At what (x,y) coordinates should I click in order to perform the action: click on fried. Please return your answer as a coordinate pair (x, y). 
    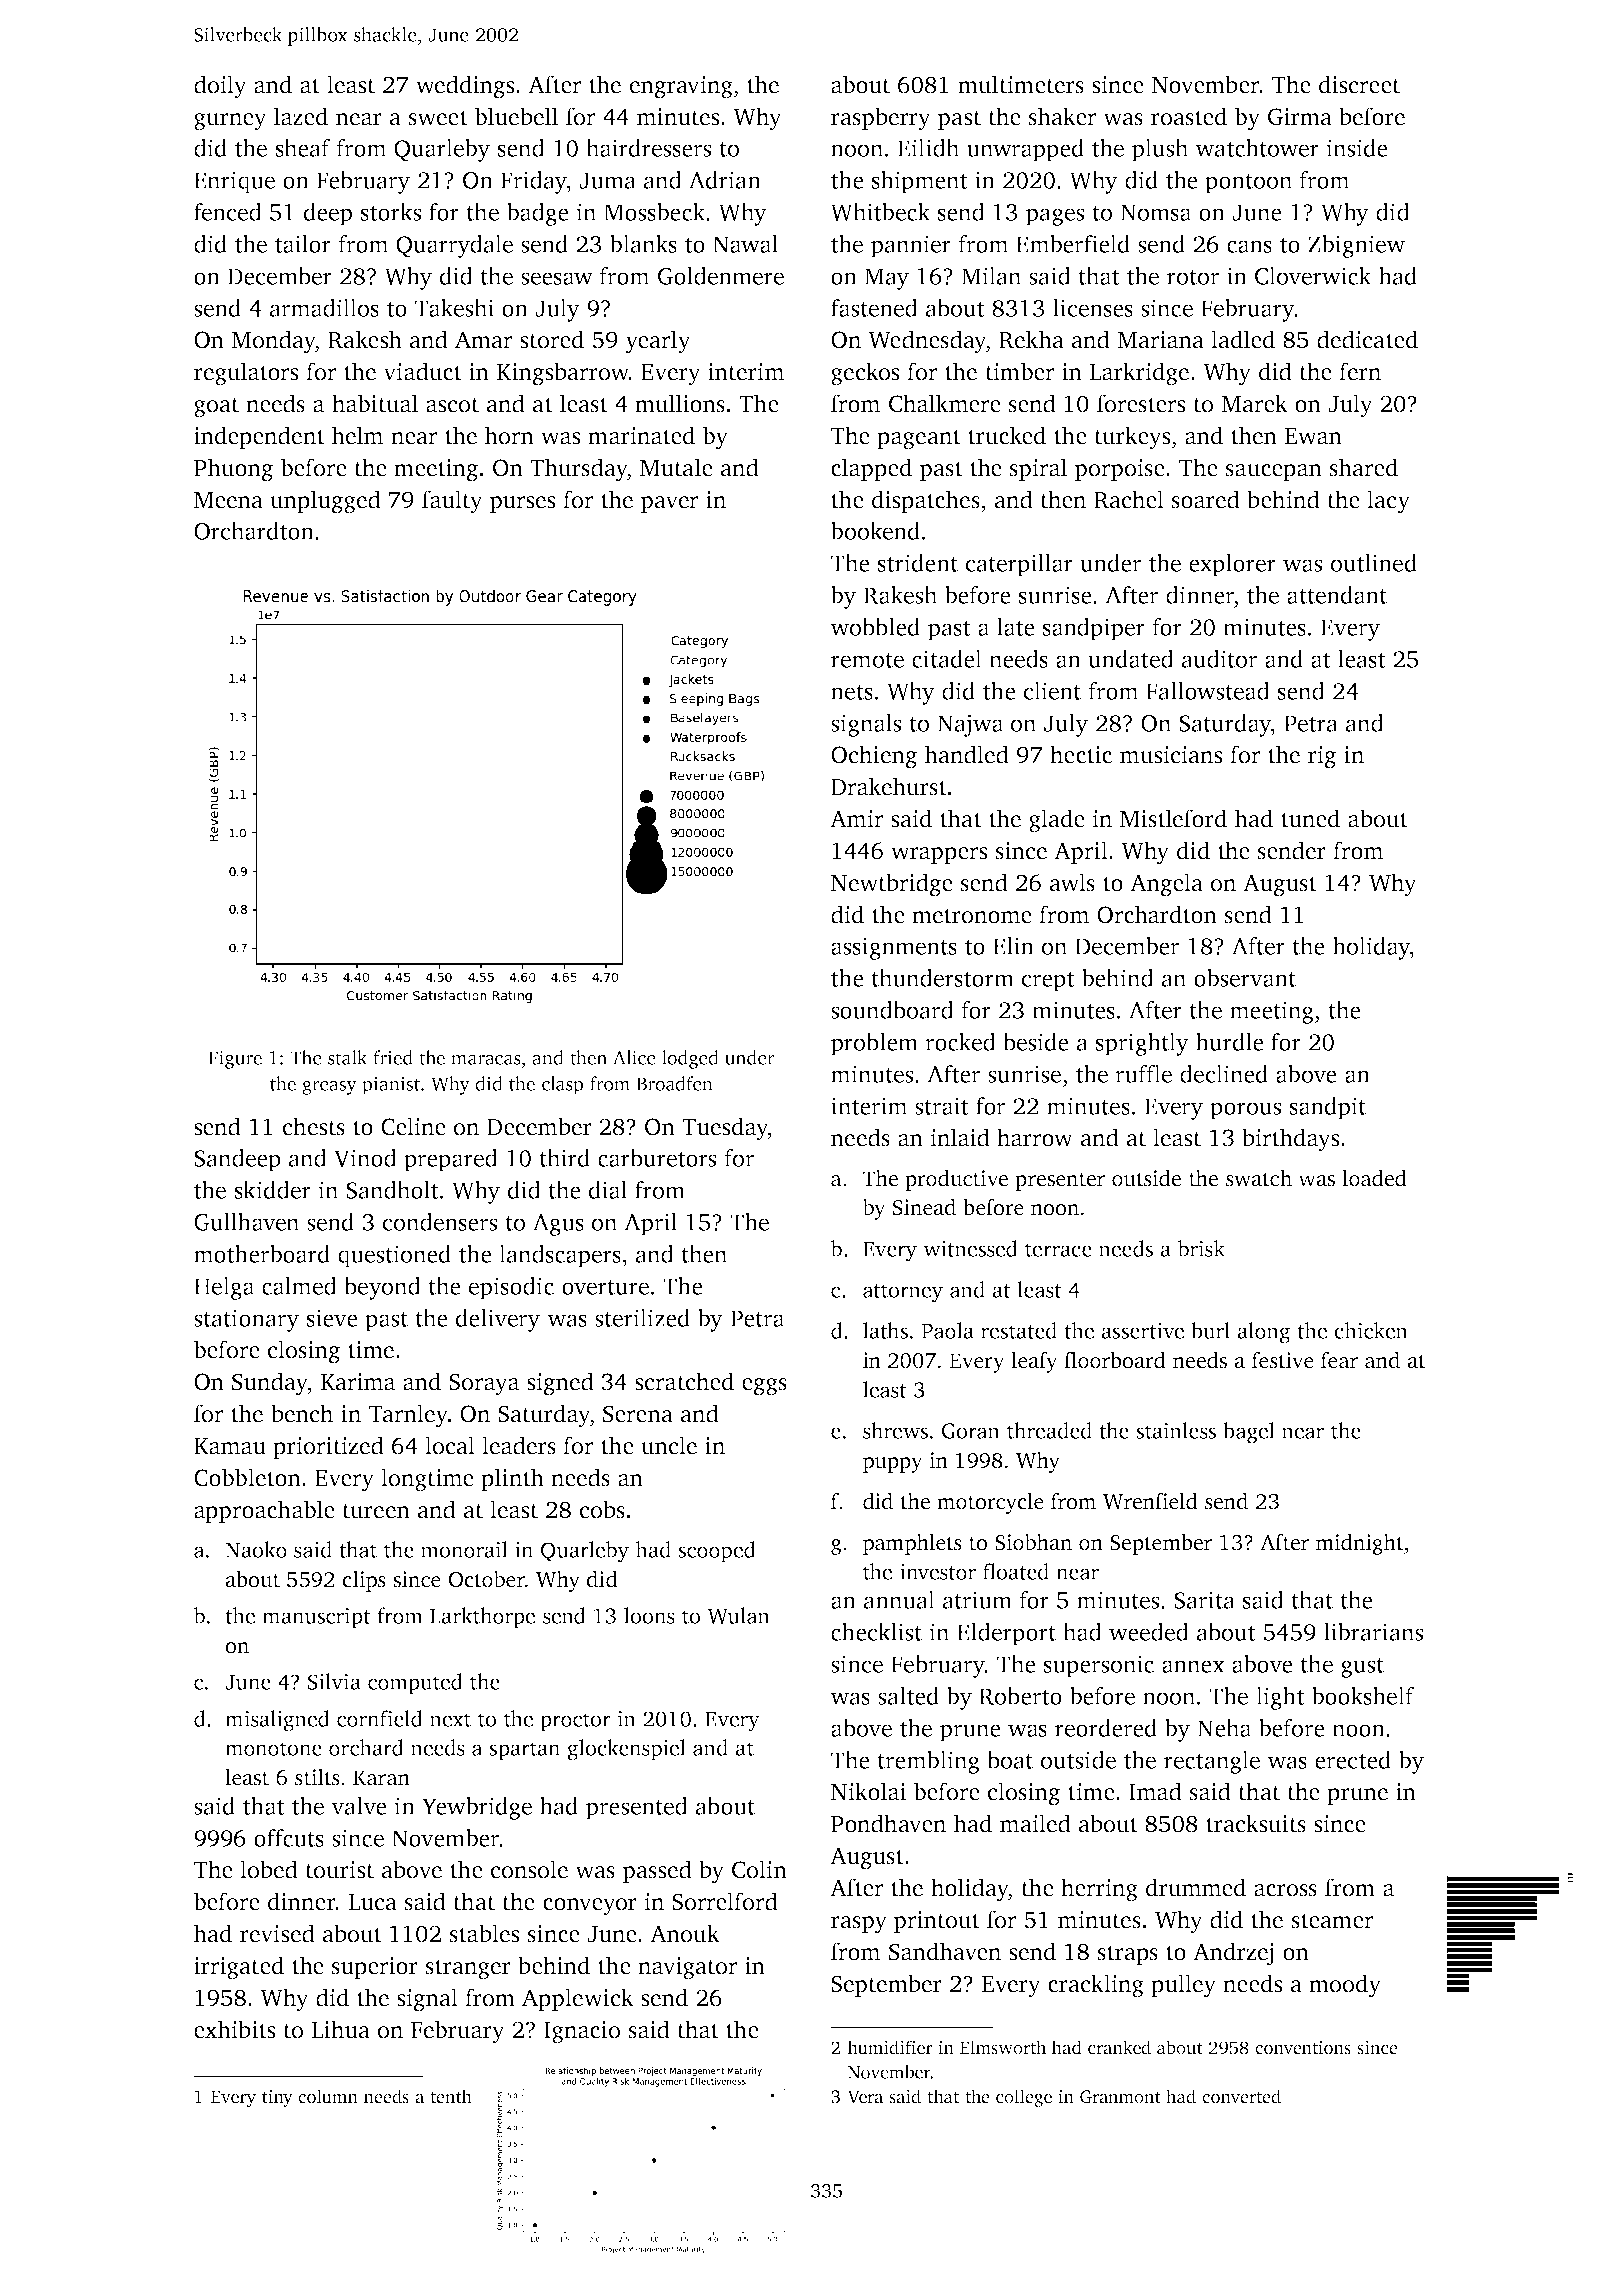
    Looking at the image, I should click on (393, 1057).
